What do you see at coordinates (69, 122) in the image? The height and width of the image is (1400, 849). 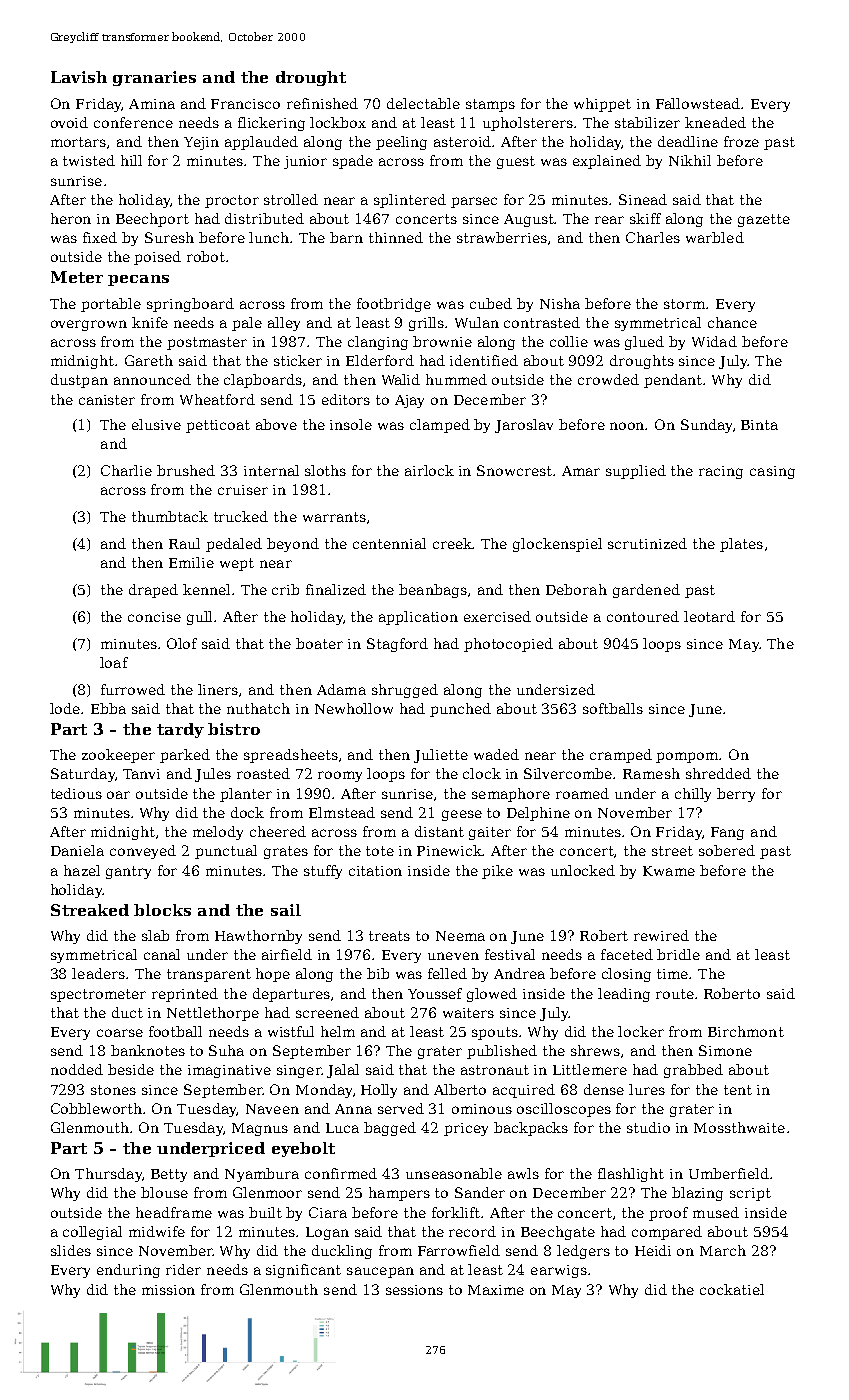 I see `ovoid` at bounding box center [69, 122].
